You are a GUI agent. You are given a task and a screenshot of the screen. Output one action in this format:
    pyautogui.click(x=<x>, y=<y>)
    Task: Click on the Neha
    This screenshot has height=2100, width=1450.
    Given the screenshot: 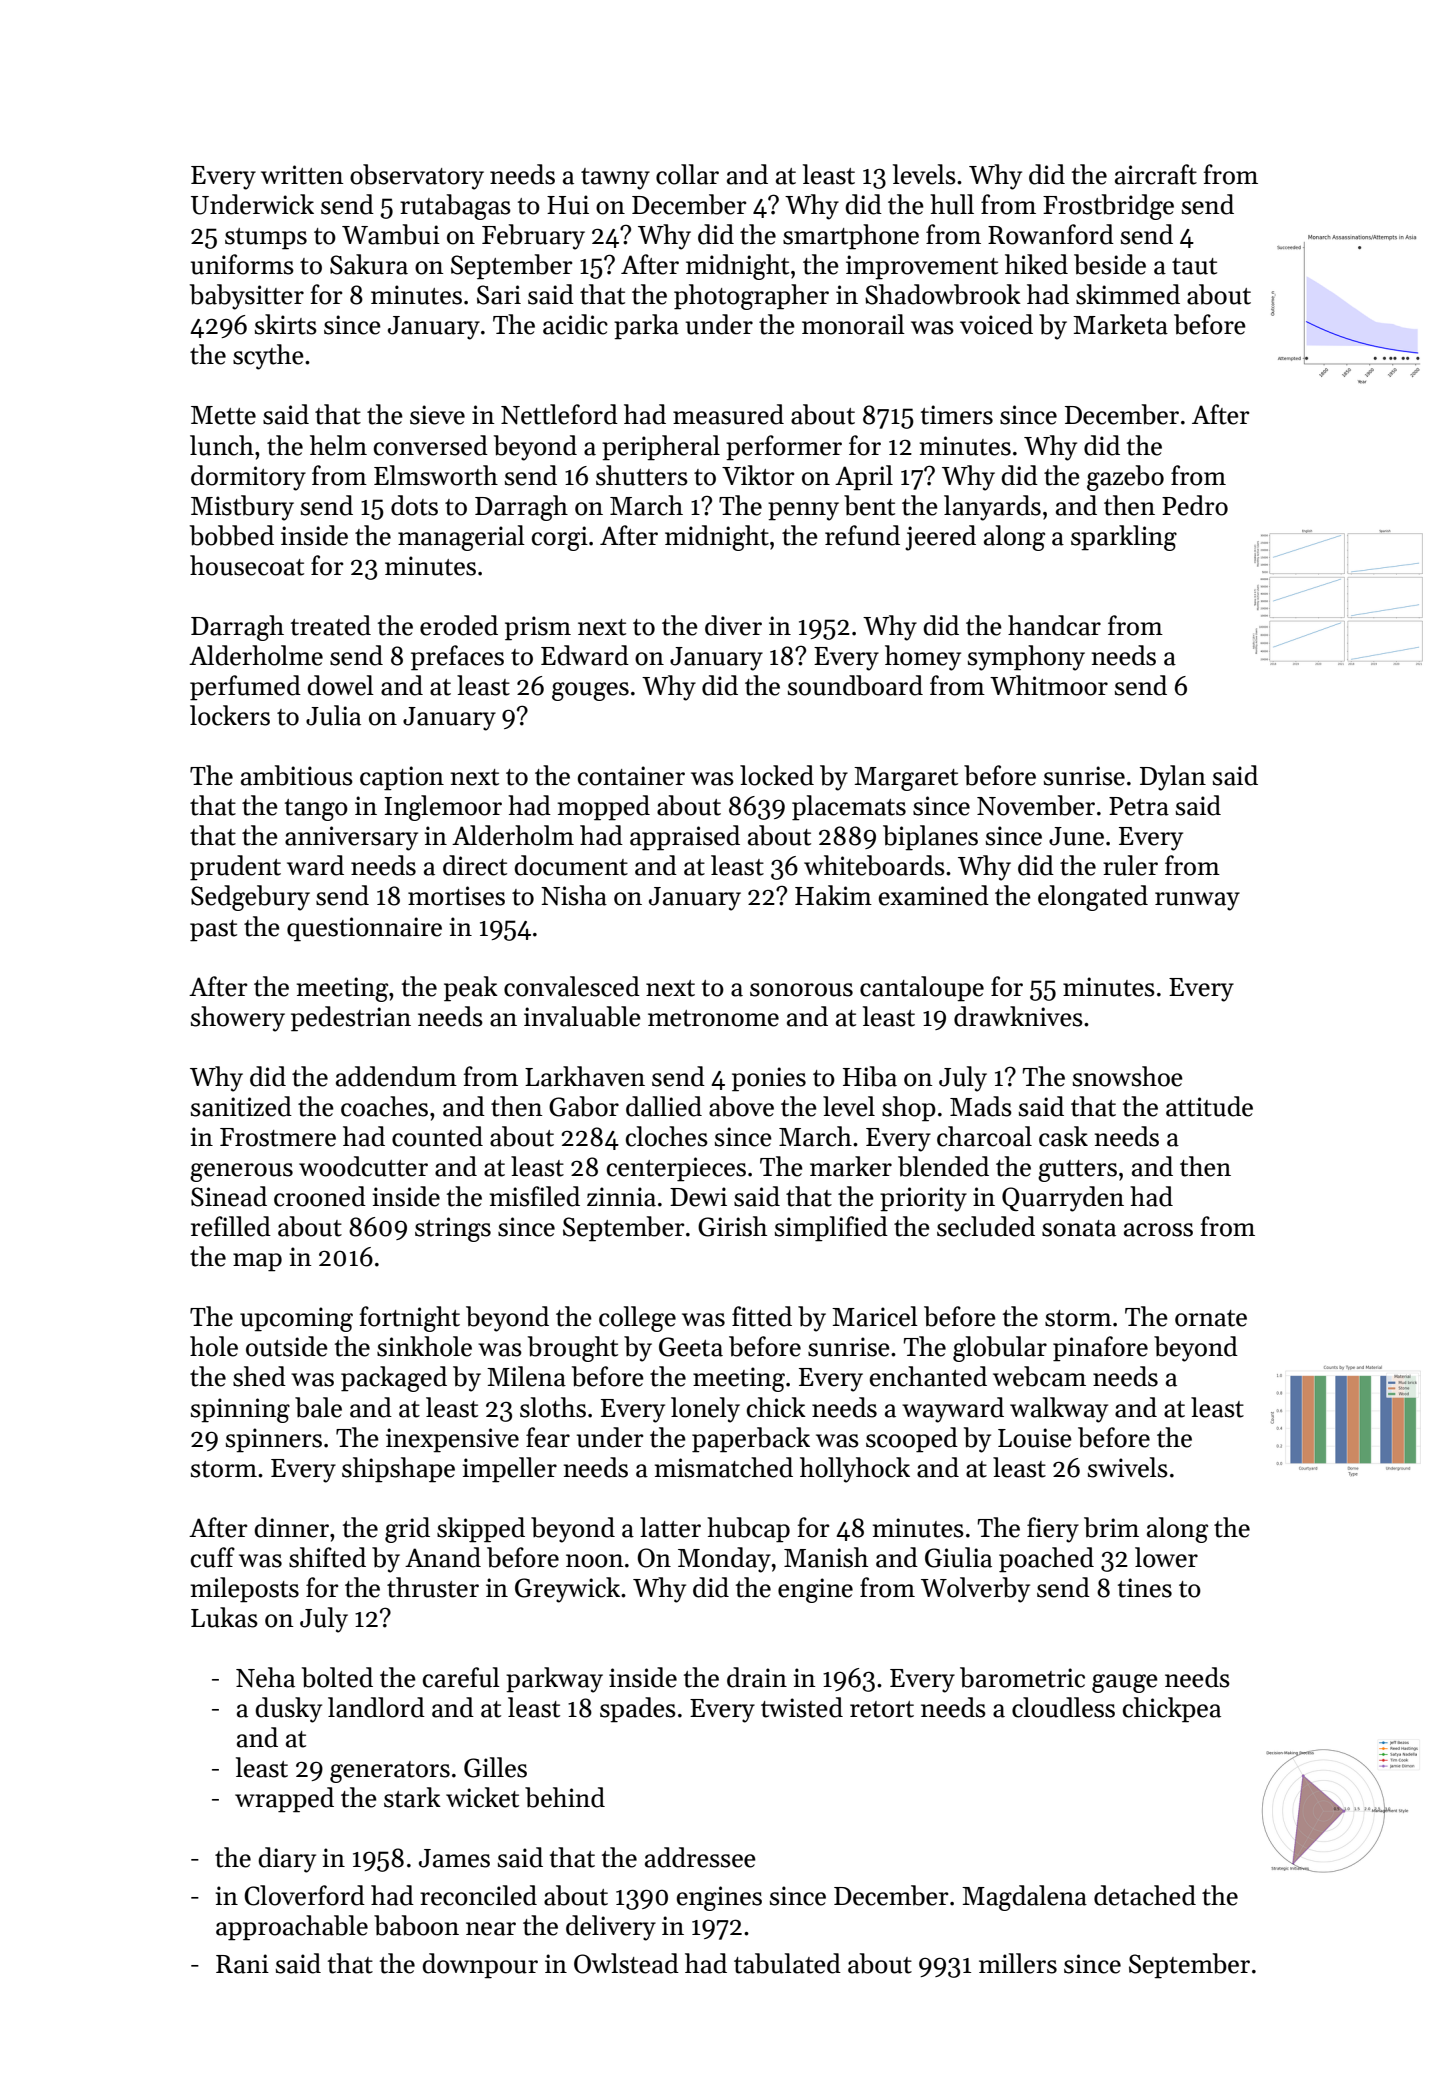 What is the action you would take?
    pyautogui.click(x=265, y=1677)
